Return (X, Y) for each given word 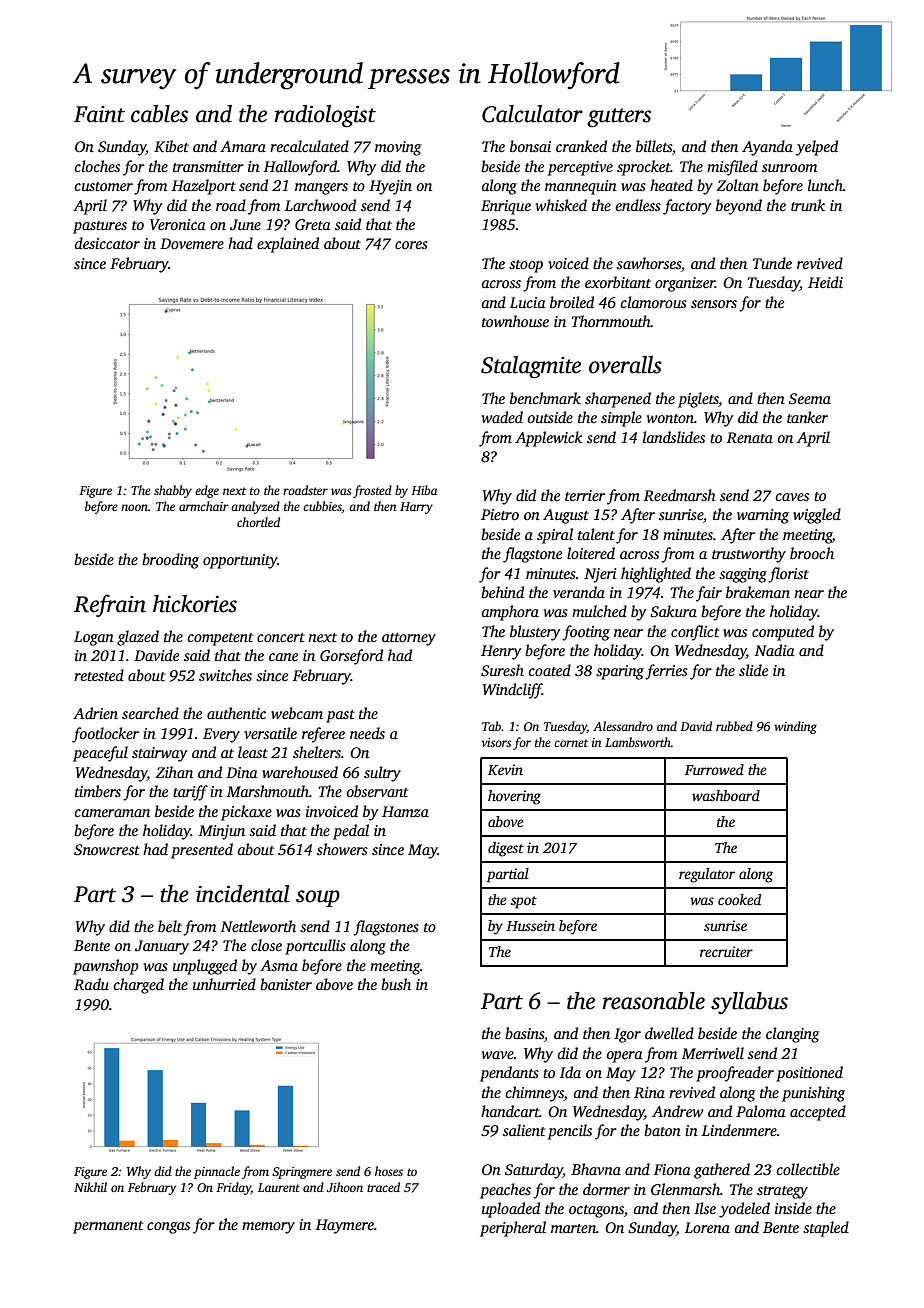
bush (396, 984)
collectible (808, 1169)
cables (159, 114)
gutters (619, 117)
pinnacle (217, 1172)
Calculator (532, 114)
